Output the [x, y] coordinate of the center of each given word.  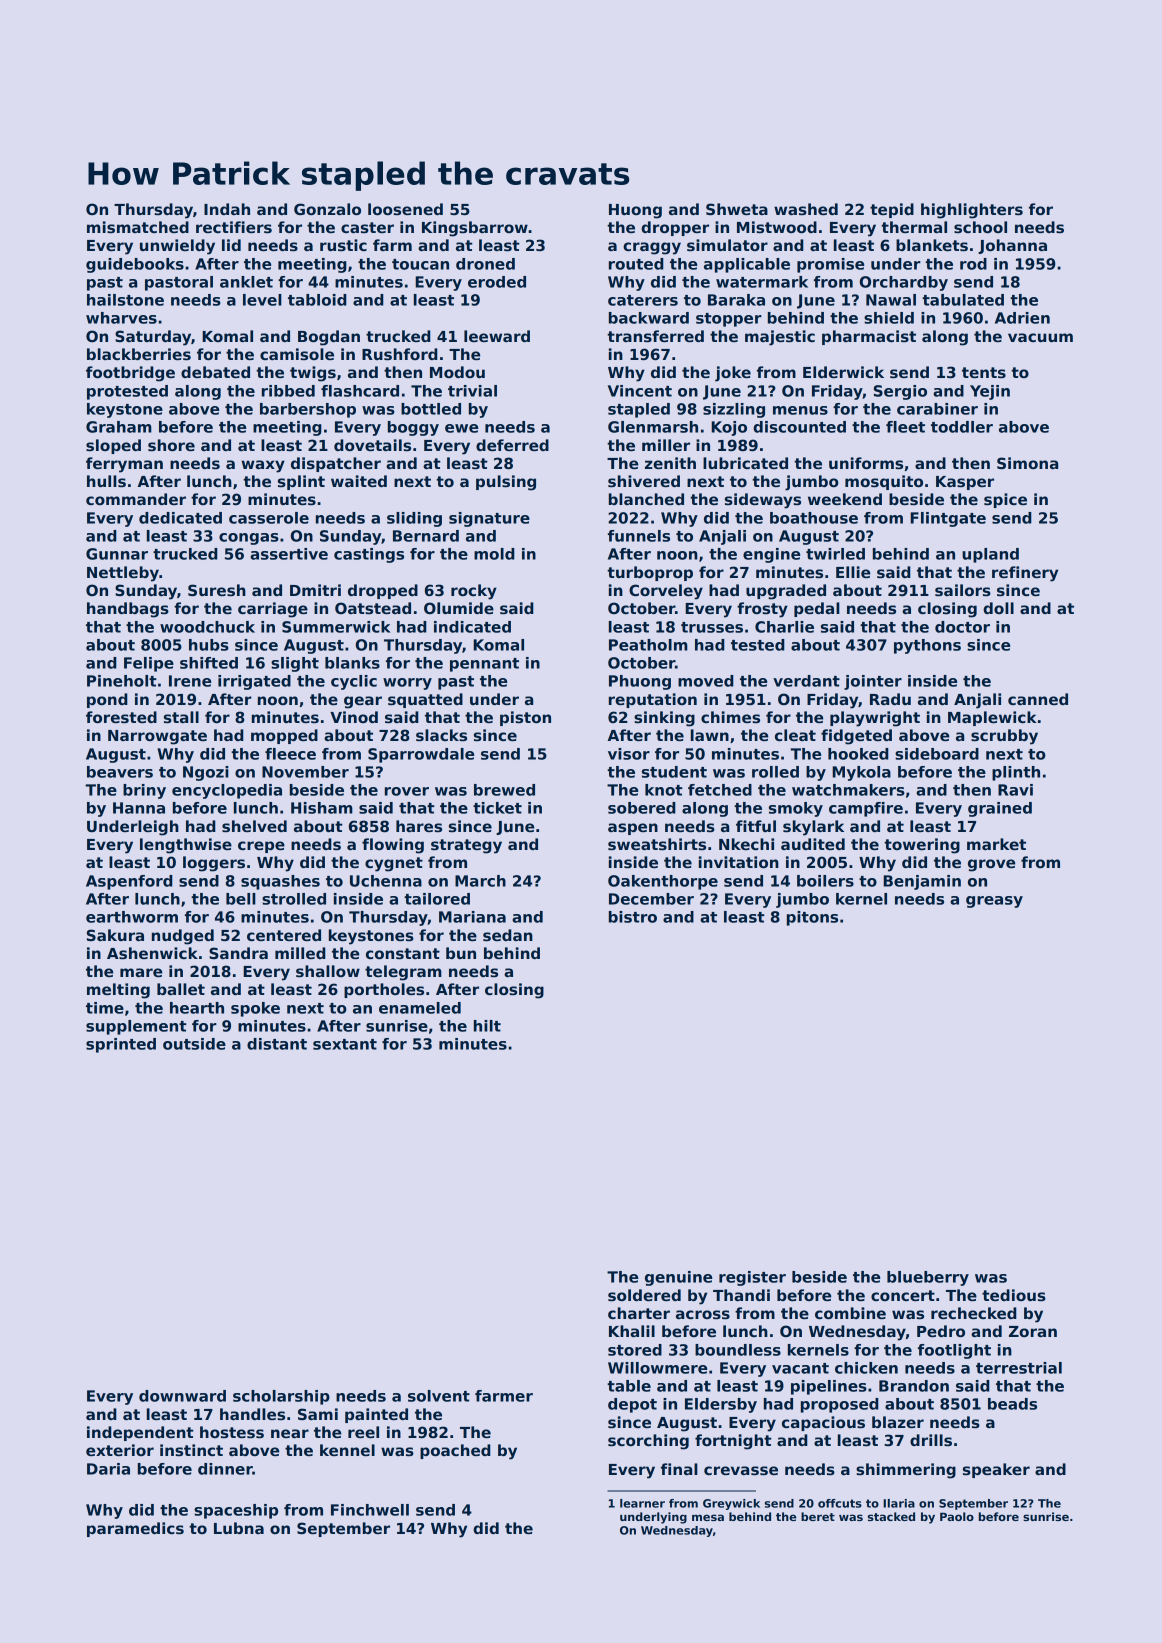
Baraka [736, 300]
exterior [120, 1450]
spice [1005, 500]
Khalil [632, 1331]
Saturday [153, 338]
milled [300, 953]
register [752, 1278]
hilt [487, 1026]
